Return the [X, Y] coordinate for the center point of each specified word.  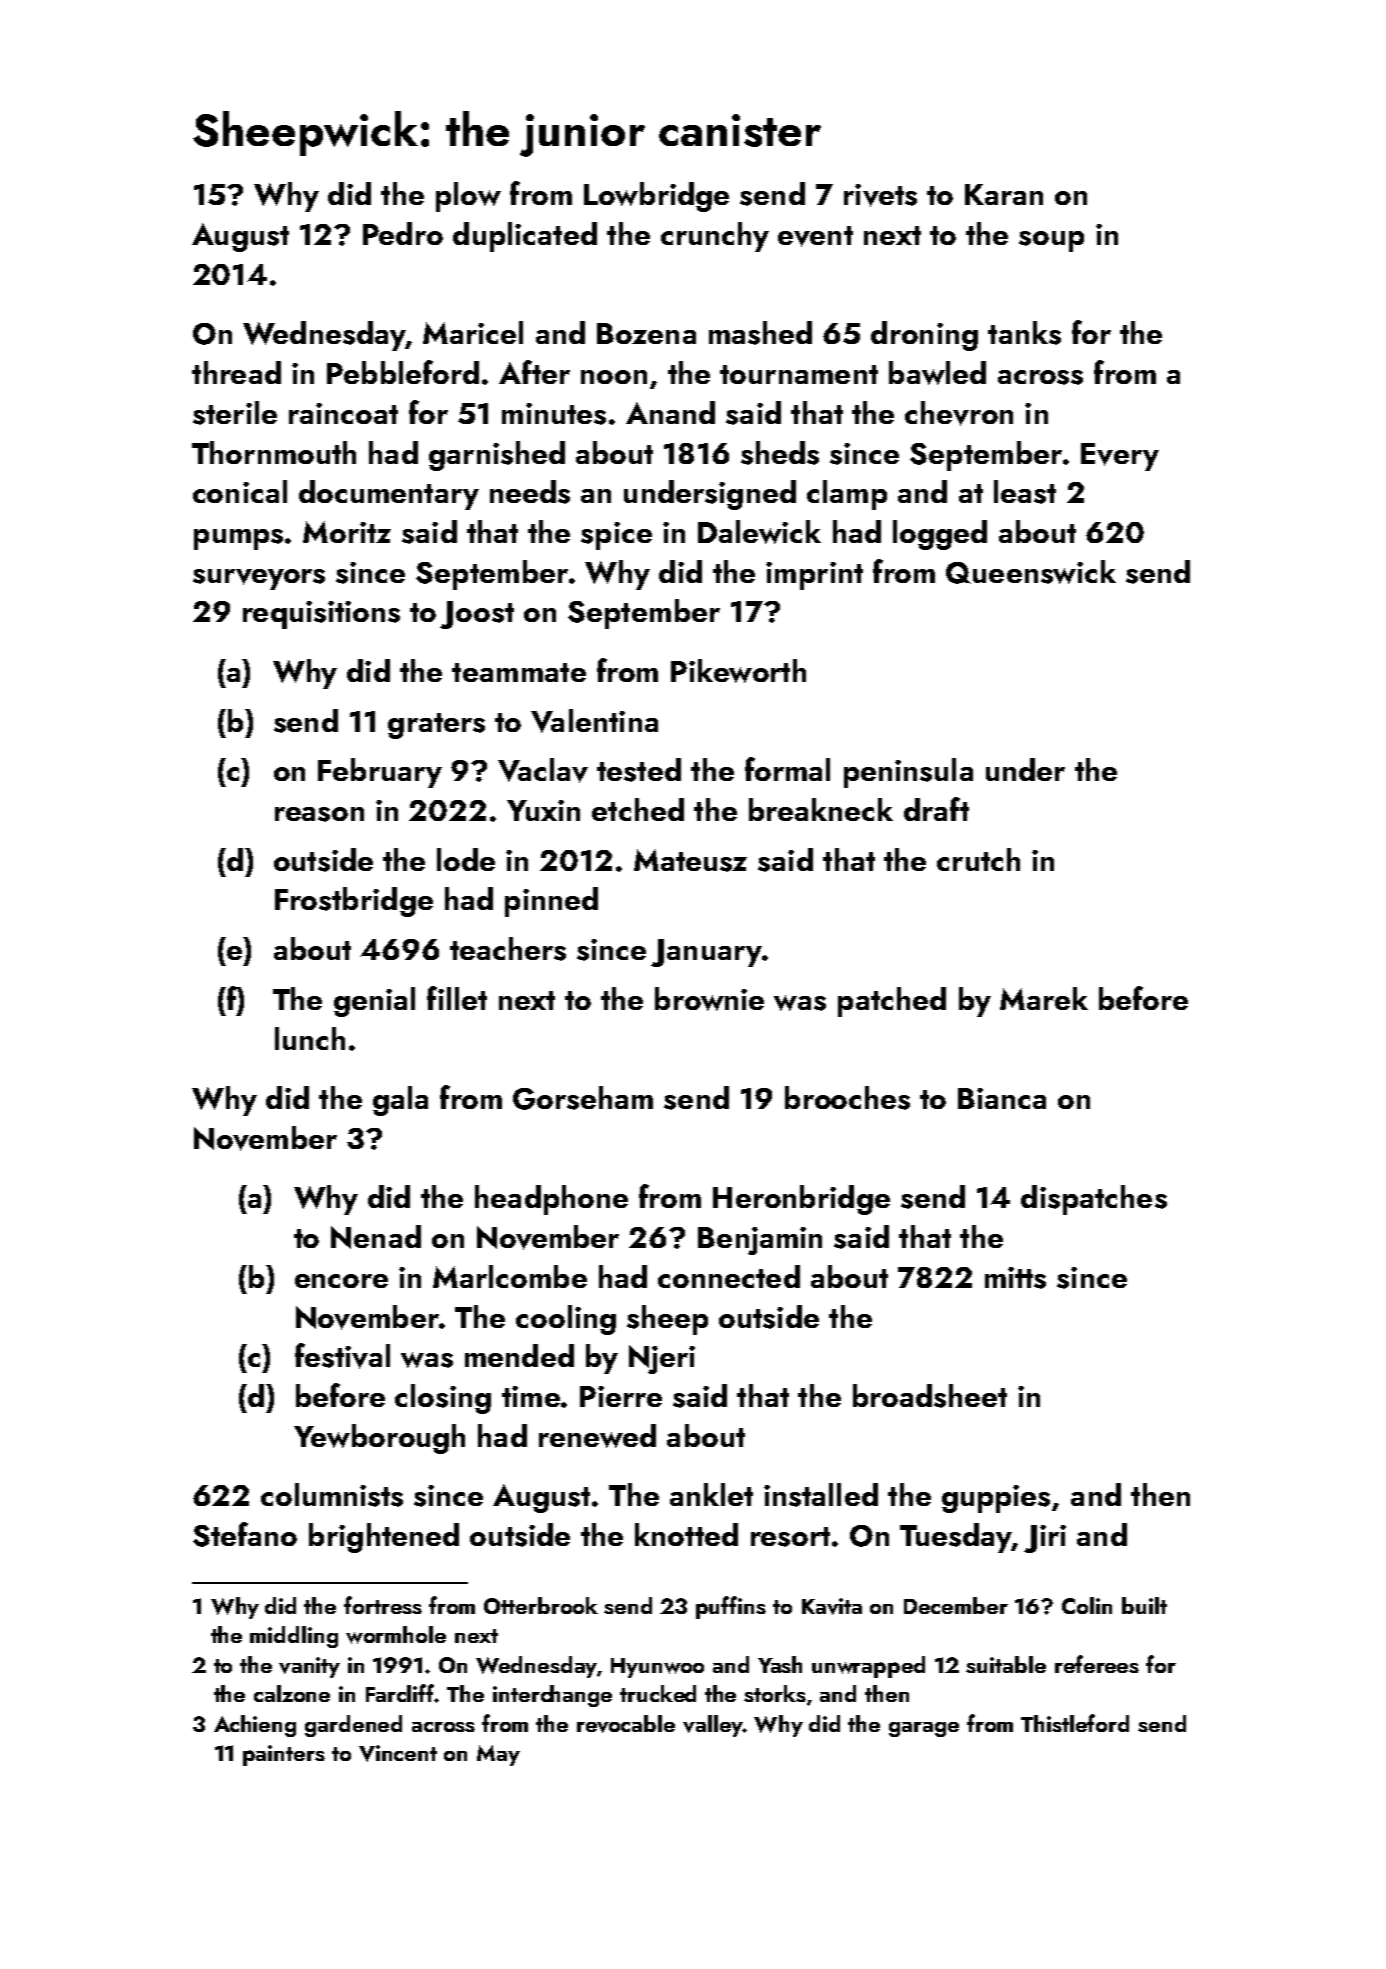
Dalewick [759, 532]
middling [294, 1637]
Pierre [621, 1396]
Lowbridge [656, 197]
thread [236, 372]
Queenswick [1031, 572]
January [706, 953]
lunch [310, 1038]
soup [1051, 241]
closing [443, 1399]
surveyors [259, 579]
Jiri [1045, 1539]
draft [936, 809]
